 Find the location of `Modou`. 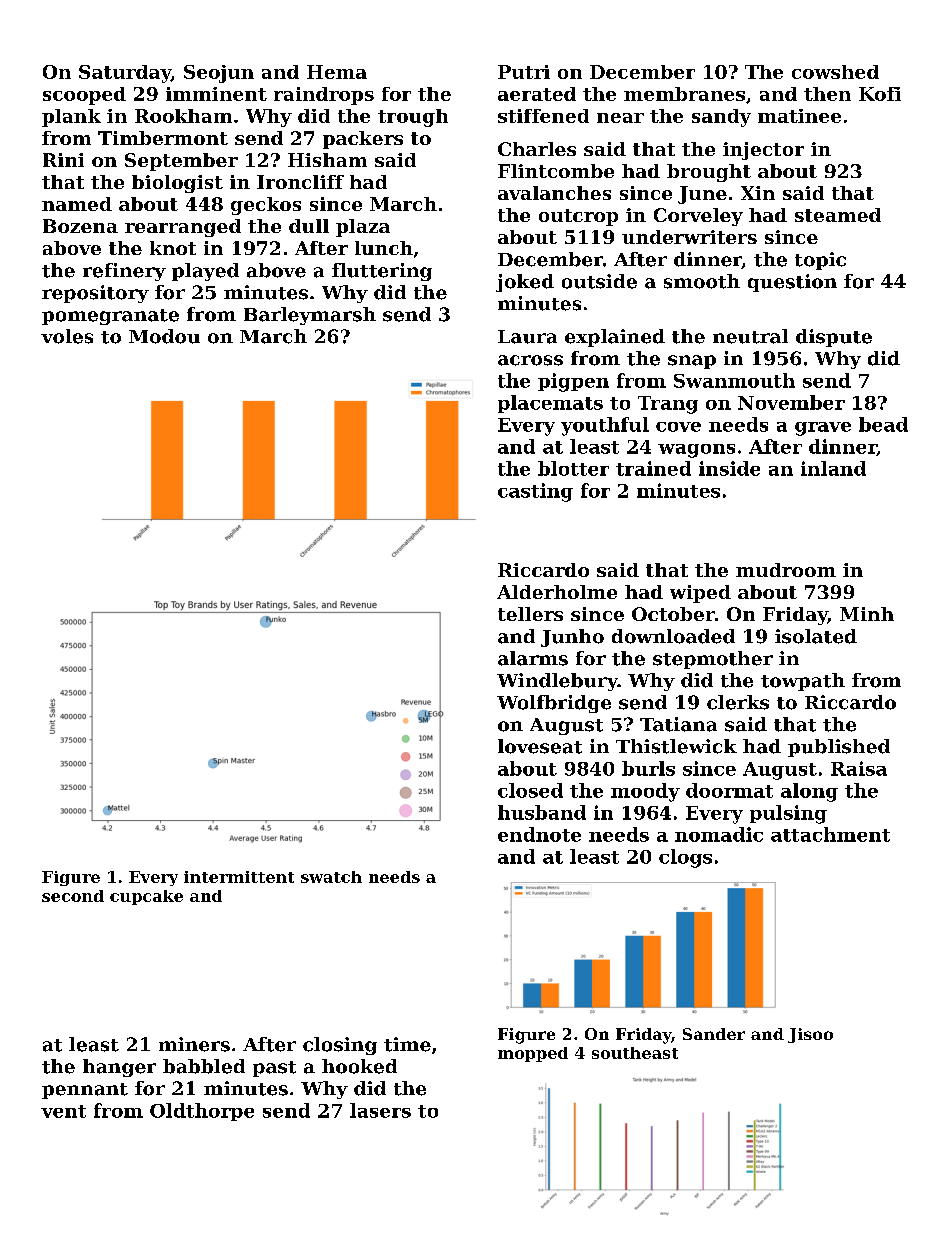

Modou is located at coordinates (164, 336).
